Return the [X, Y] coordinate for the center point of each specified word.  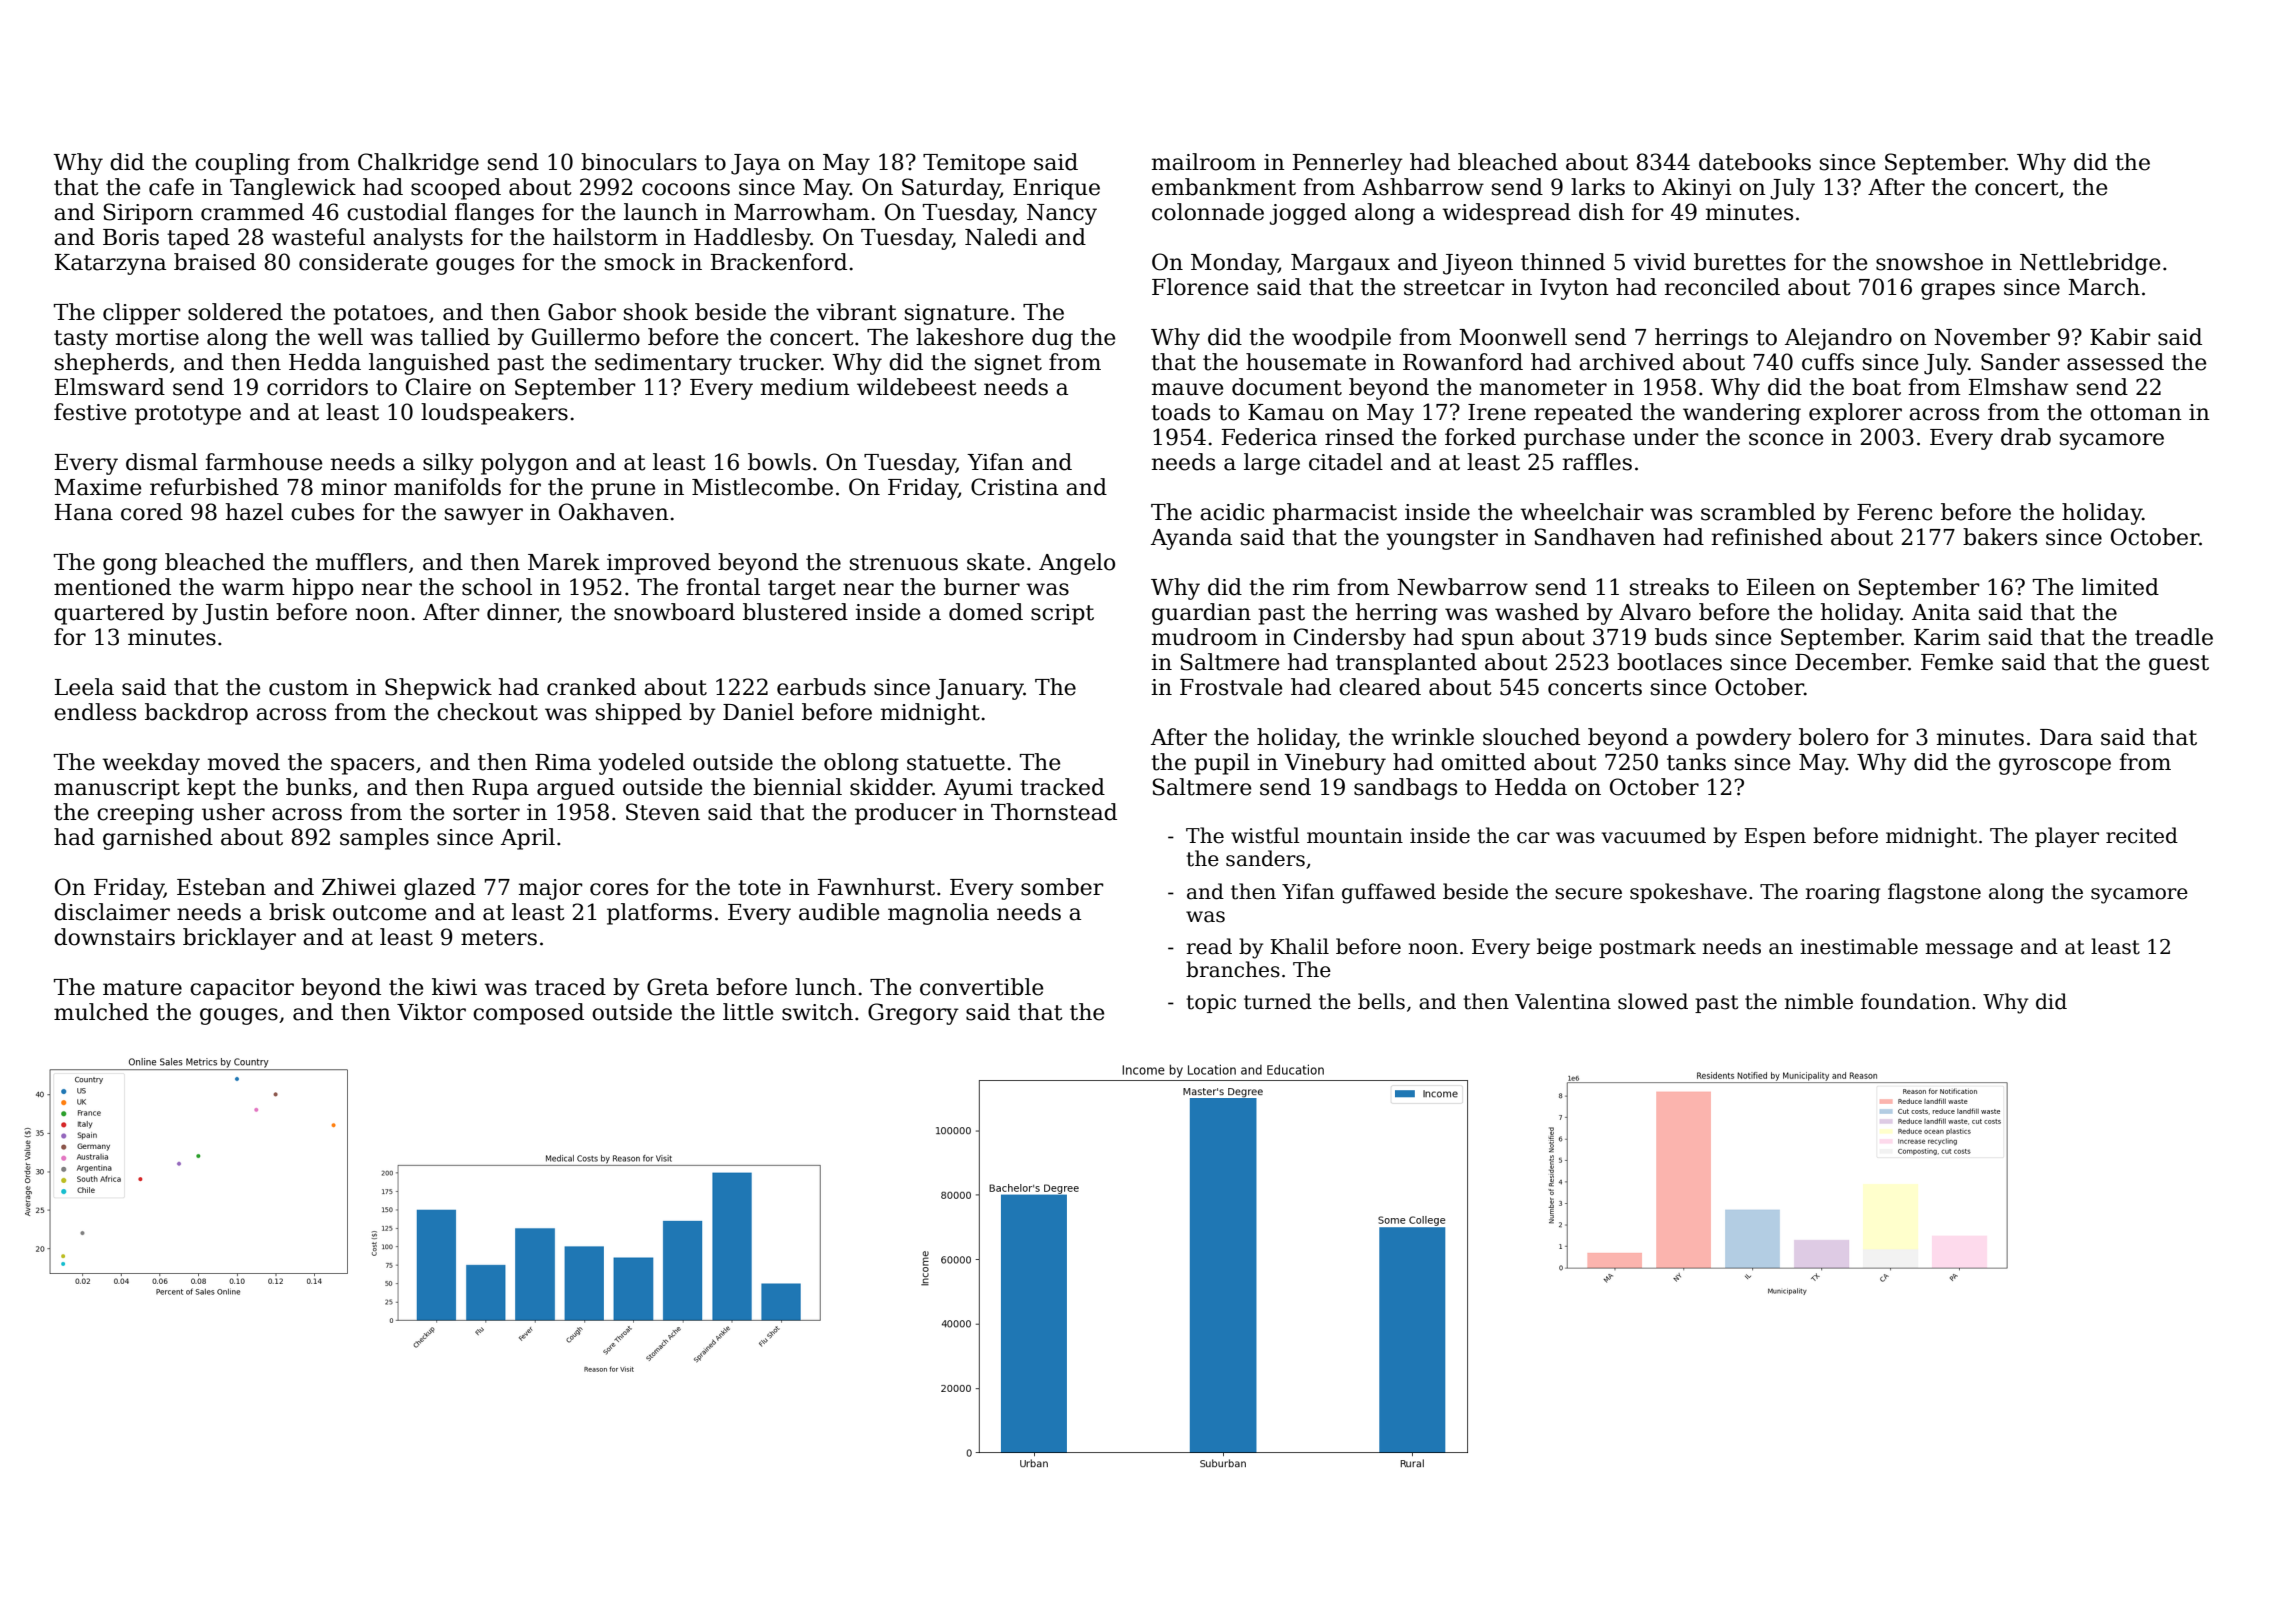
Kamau [1286, 412]
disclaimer [112, 912]
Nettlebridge [2090, 264]
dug [1052, 339]
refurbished [214, 487]
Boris [131, 237]
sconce [1786, 439]
